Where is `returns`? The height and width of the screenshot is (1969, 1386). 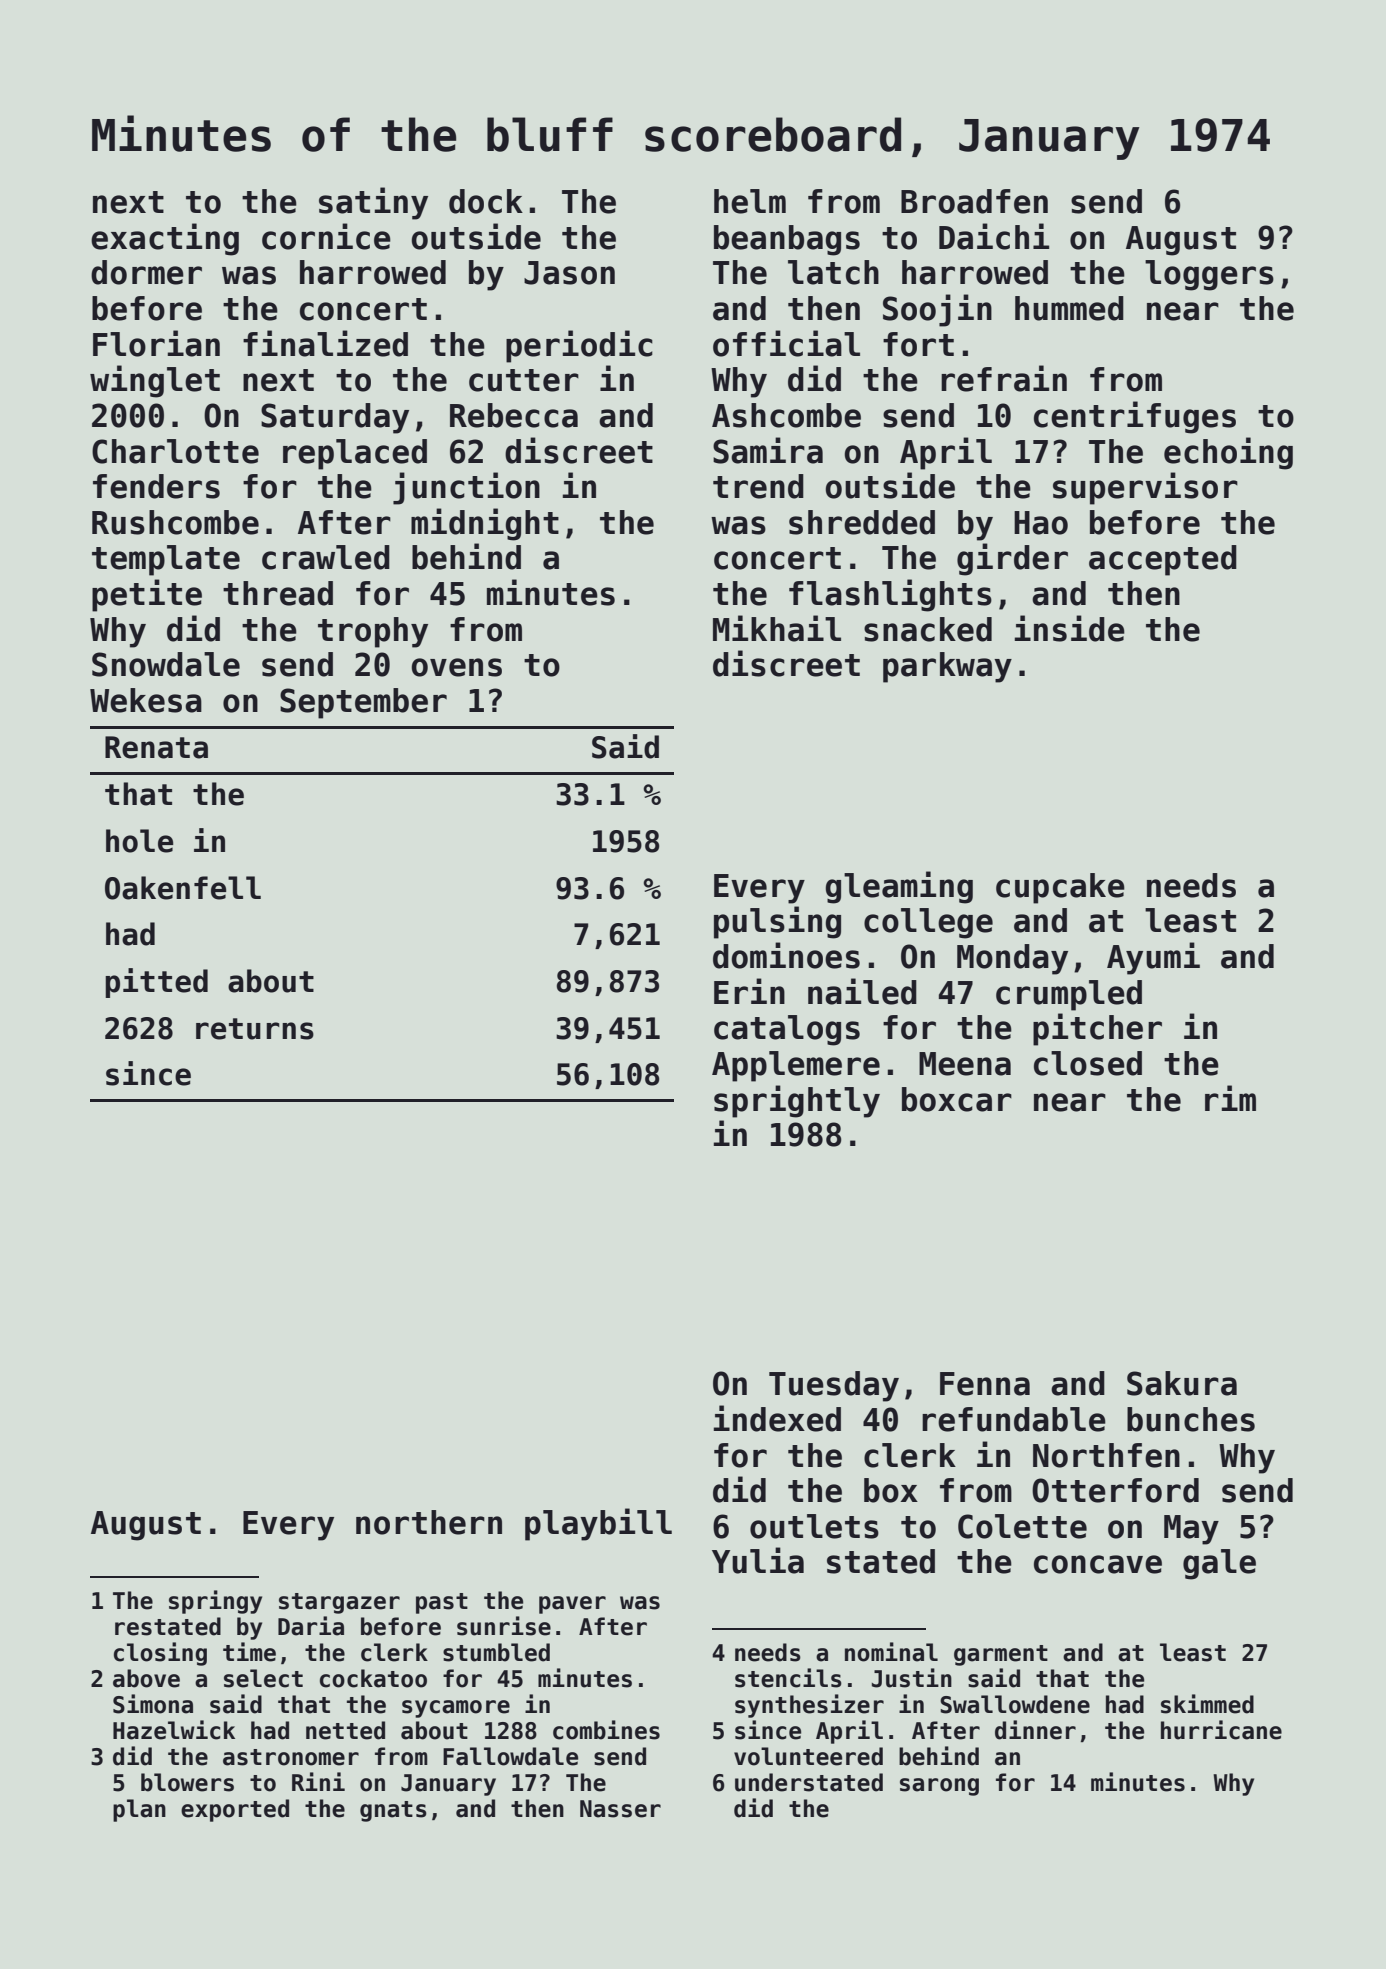 returns is located at coordinates (255, 1029).
